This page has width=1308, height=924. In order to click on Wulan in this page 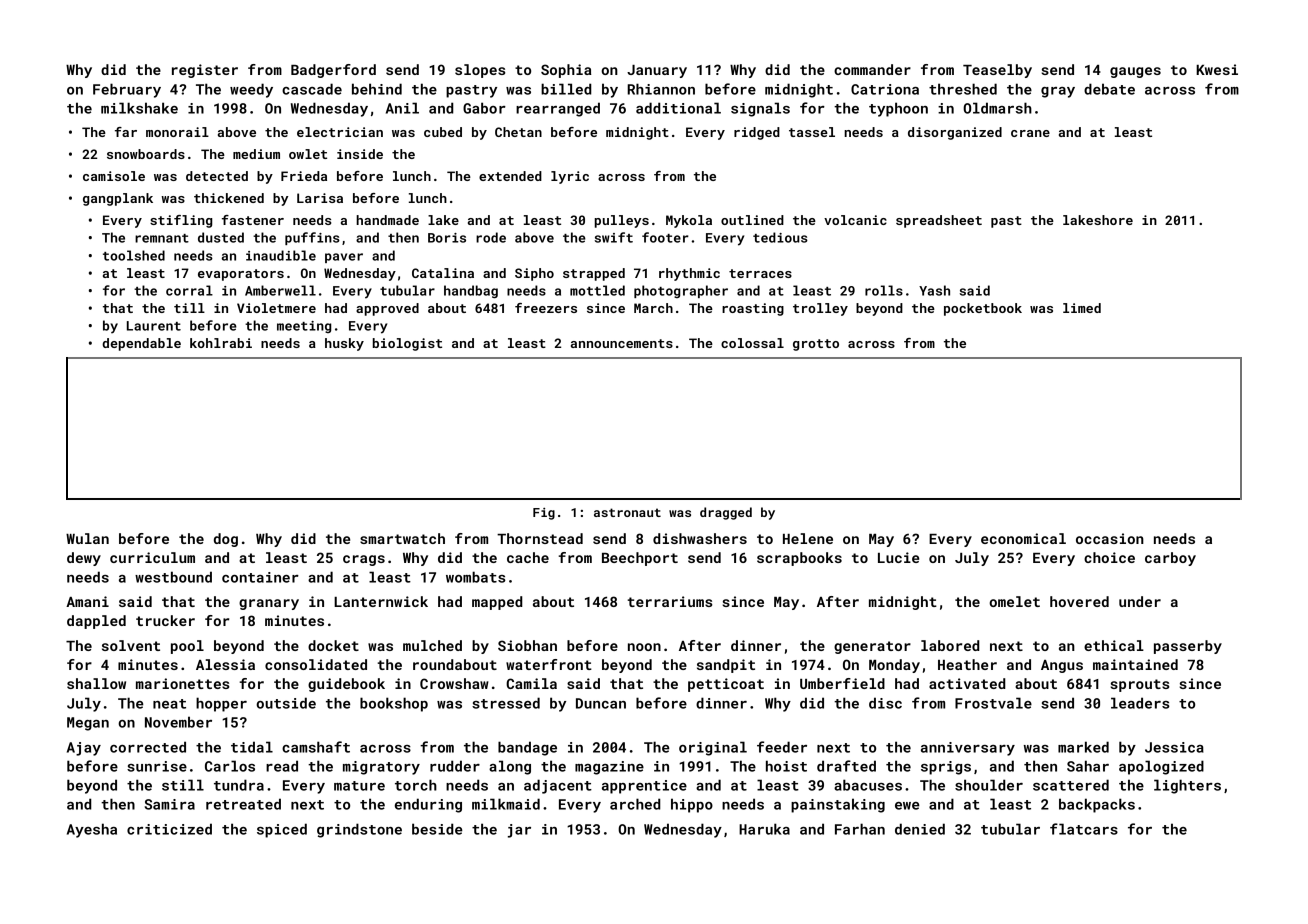, I will do `click(87, 538)`.
